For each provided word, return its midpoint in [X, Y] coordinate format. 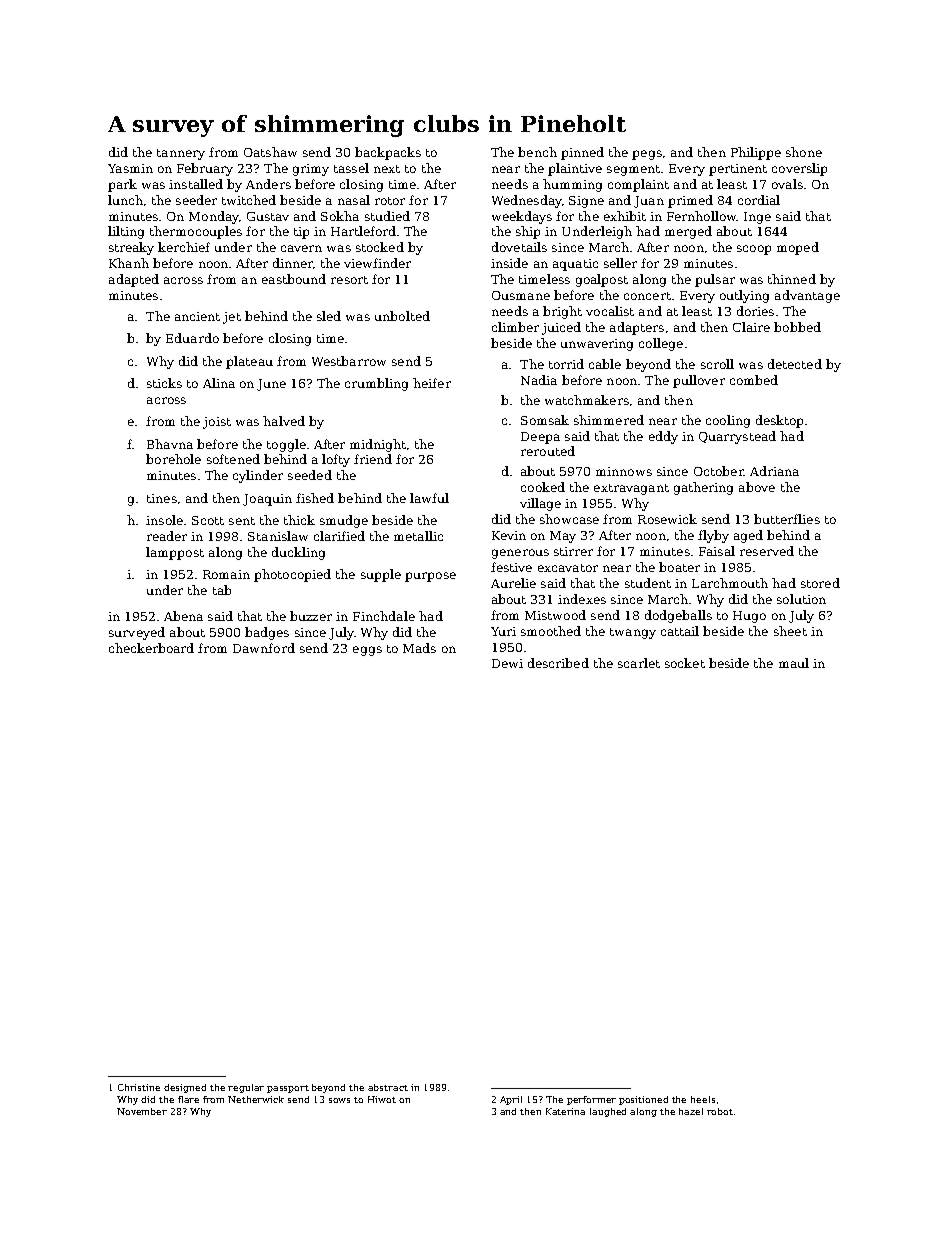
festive [511, 567]
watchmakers [587, 400]
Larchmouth [730, 583]
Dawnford [264, 648]
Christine [139, 1087]
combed [754, 380]
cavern [301, 248]
